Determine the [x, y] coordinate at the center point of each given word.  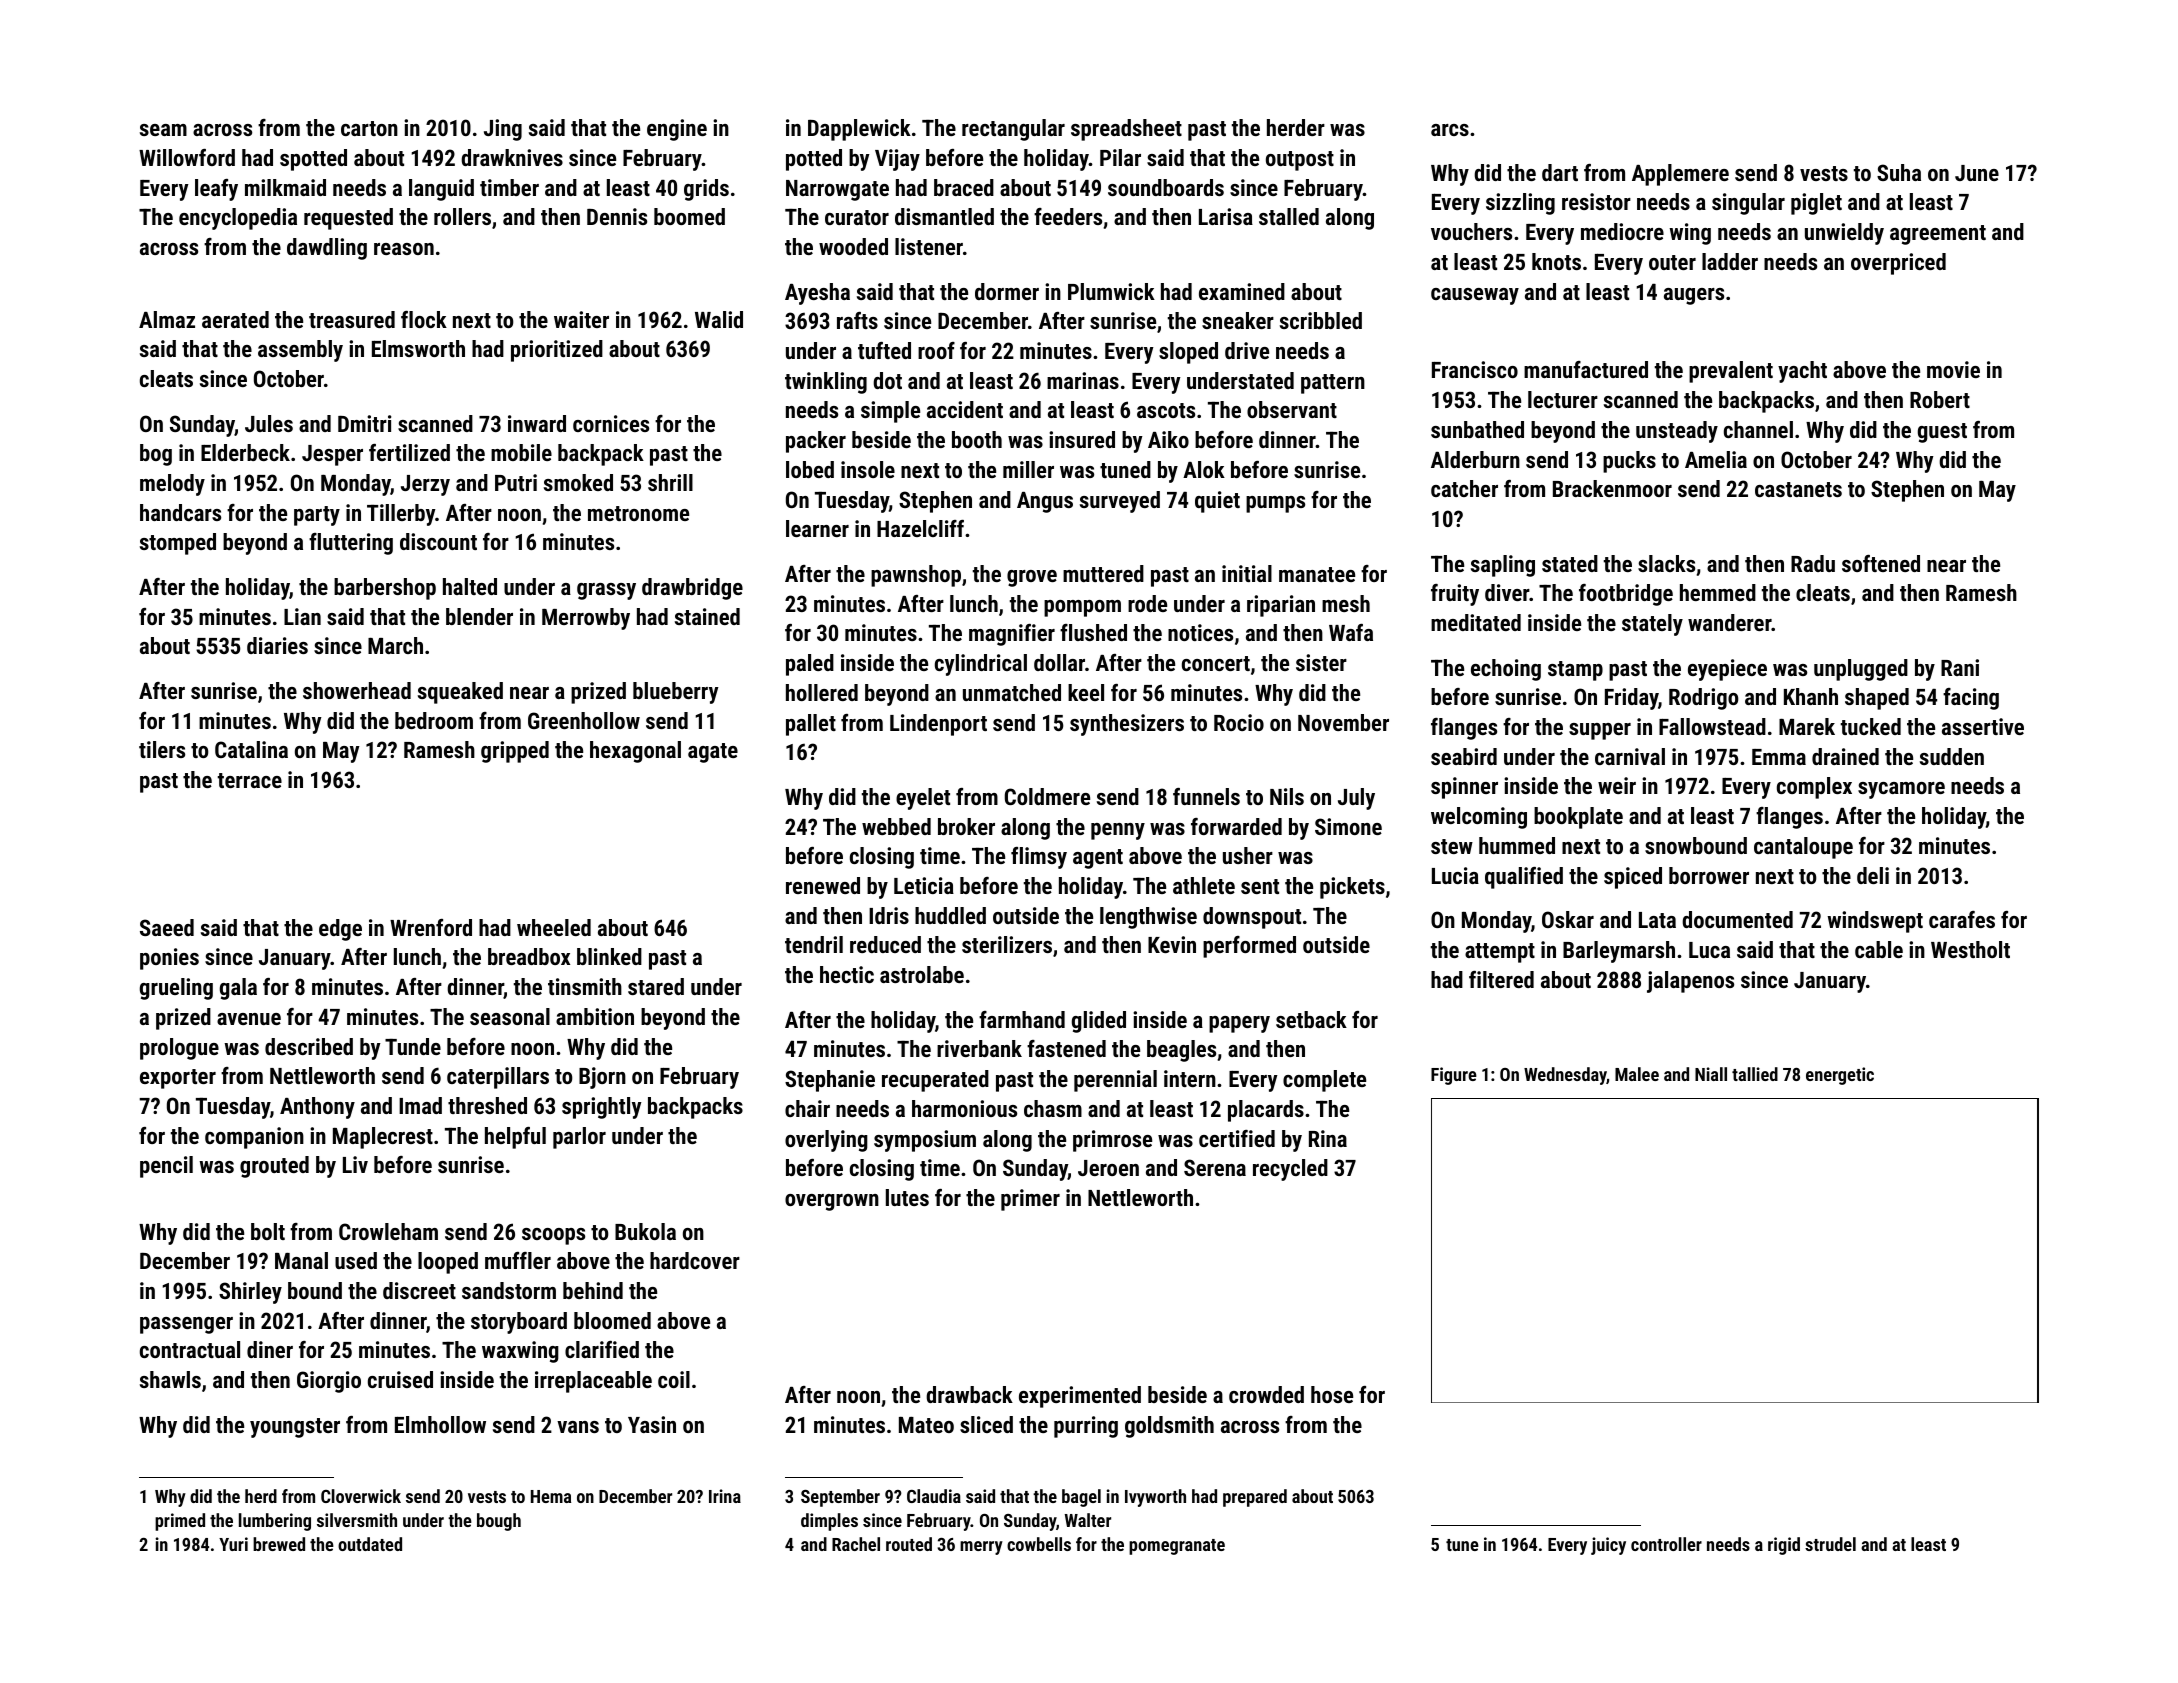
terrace [250, 780]
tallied [1755, 1074]
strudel [1830, 1544]
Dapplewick [859, 130]
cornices [611, 423]
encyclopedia [238, 219]
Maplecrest [383, 1138]
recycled [1290, 1170]
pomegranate [1177, 1547]
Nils [1287, 796]
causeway [1475, 296]
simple [890, 412]
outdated [370, 1544]
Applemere [1680, 175]
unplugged [1861, 670]
